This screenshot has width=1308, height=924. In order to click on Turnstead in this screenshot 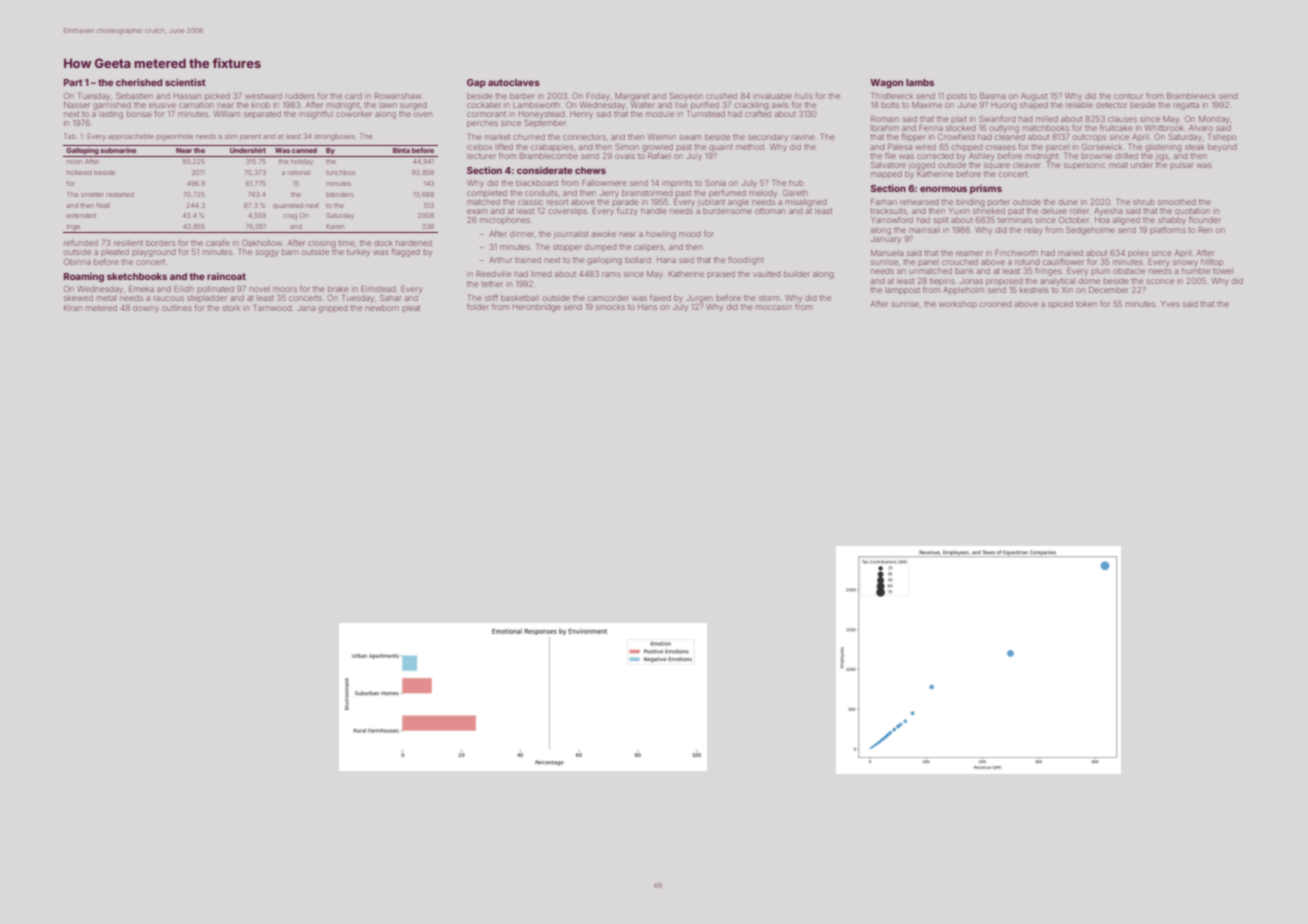, I will do `click(706, 114)`.
